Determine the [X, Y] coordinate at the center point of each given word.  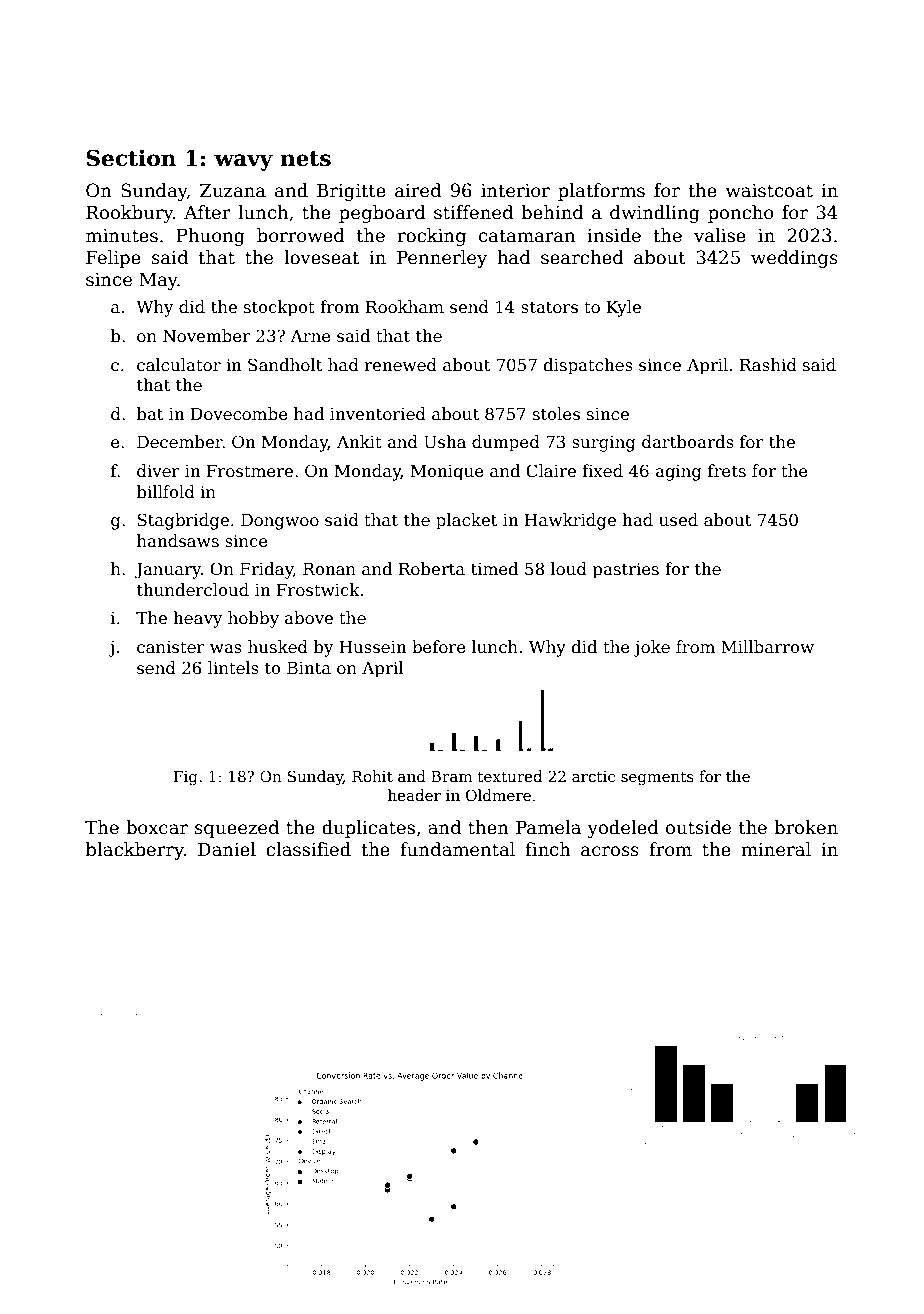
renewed [400, 365]
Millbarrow [767, 647]
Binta [309, 668]
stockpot [279, 308]
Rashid [768, 365]
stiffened [473, 212]
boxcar [157, 827]
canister [171, 647]
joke [651, 648]
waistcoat [769, 191]
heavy [197, 619]
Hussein [372, 647]
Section [131, 158]
